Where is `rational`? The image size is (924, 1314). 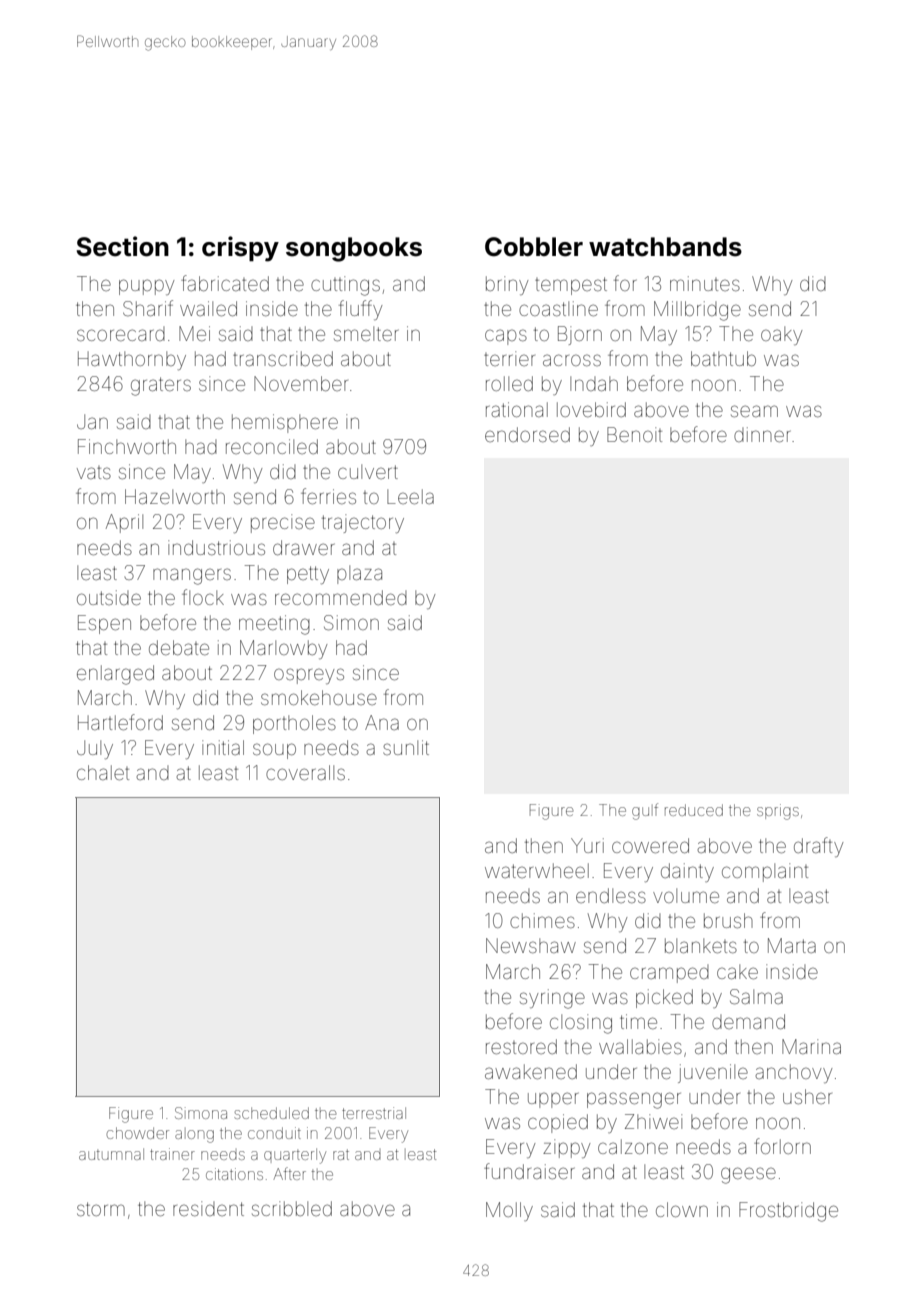 rational is located at coordinates (517, 409).
